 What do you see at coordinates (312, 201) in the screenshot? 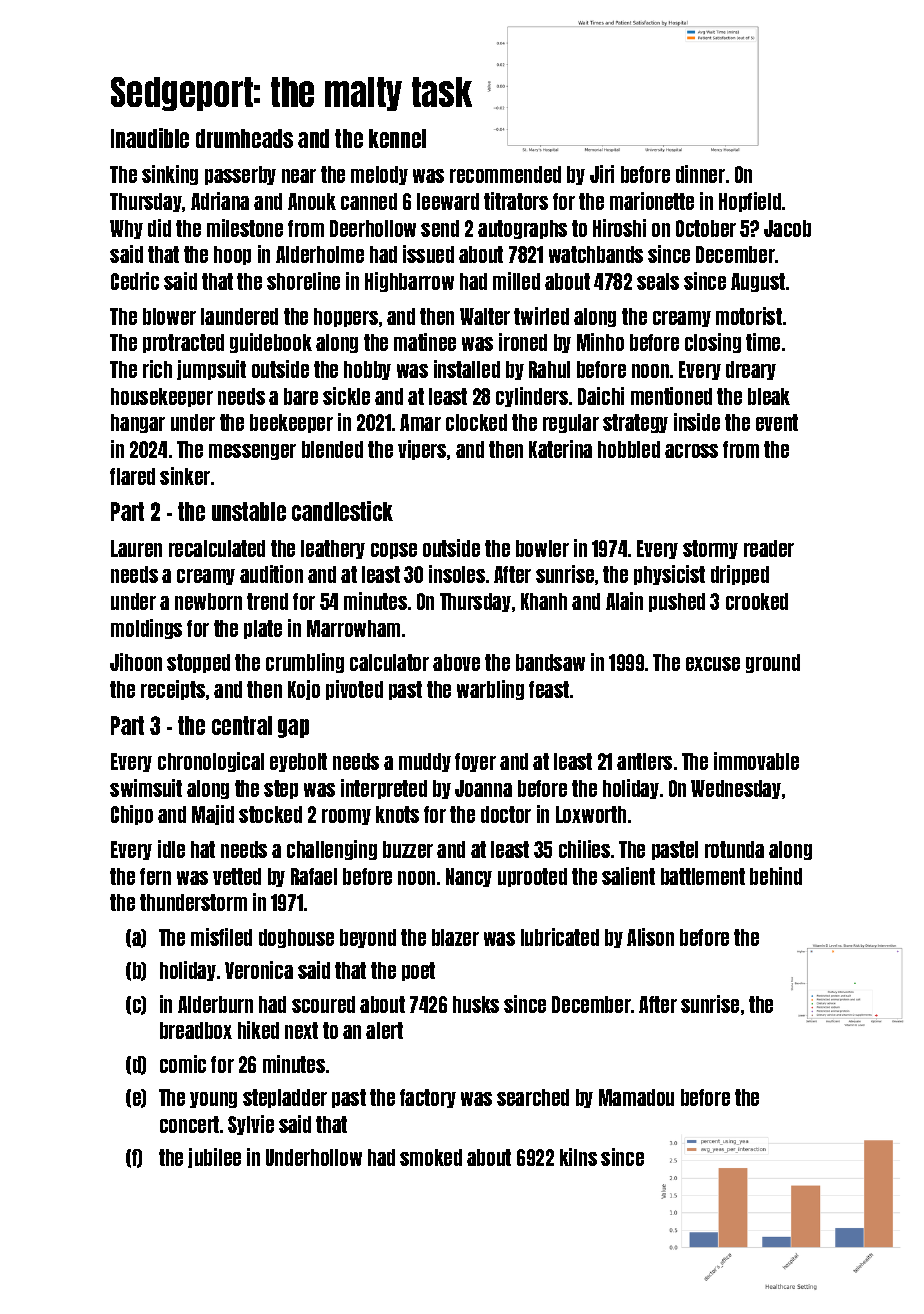
I see `Anouk` at bounding box center [312, 201].
